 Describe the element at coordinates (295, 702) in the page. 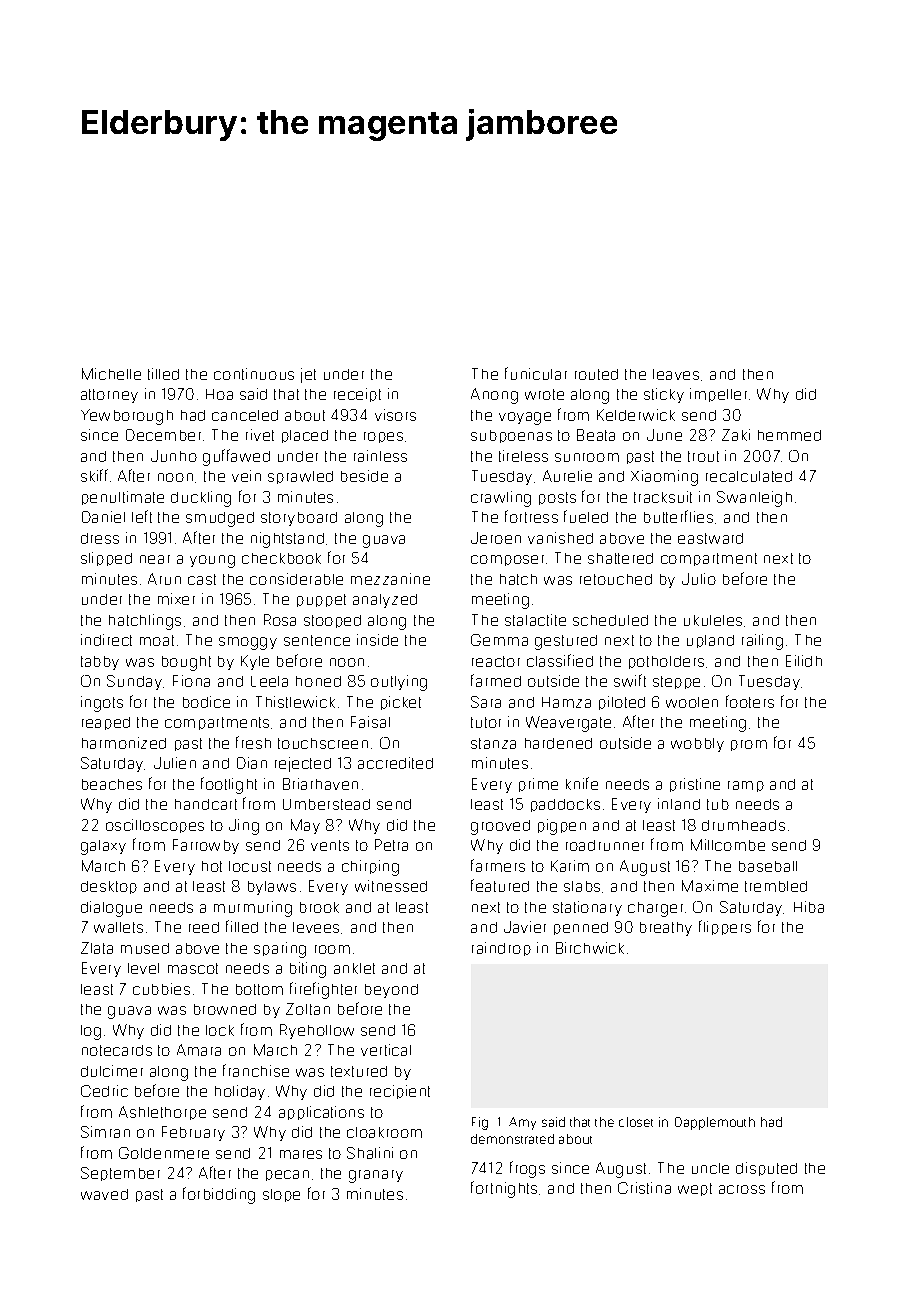

I see `Thistlewick` at that location.
